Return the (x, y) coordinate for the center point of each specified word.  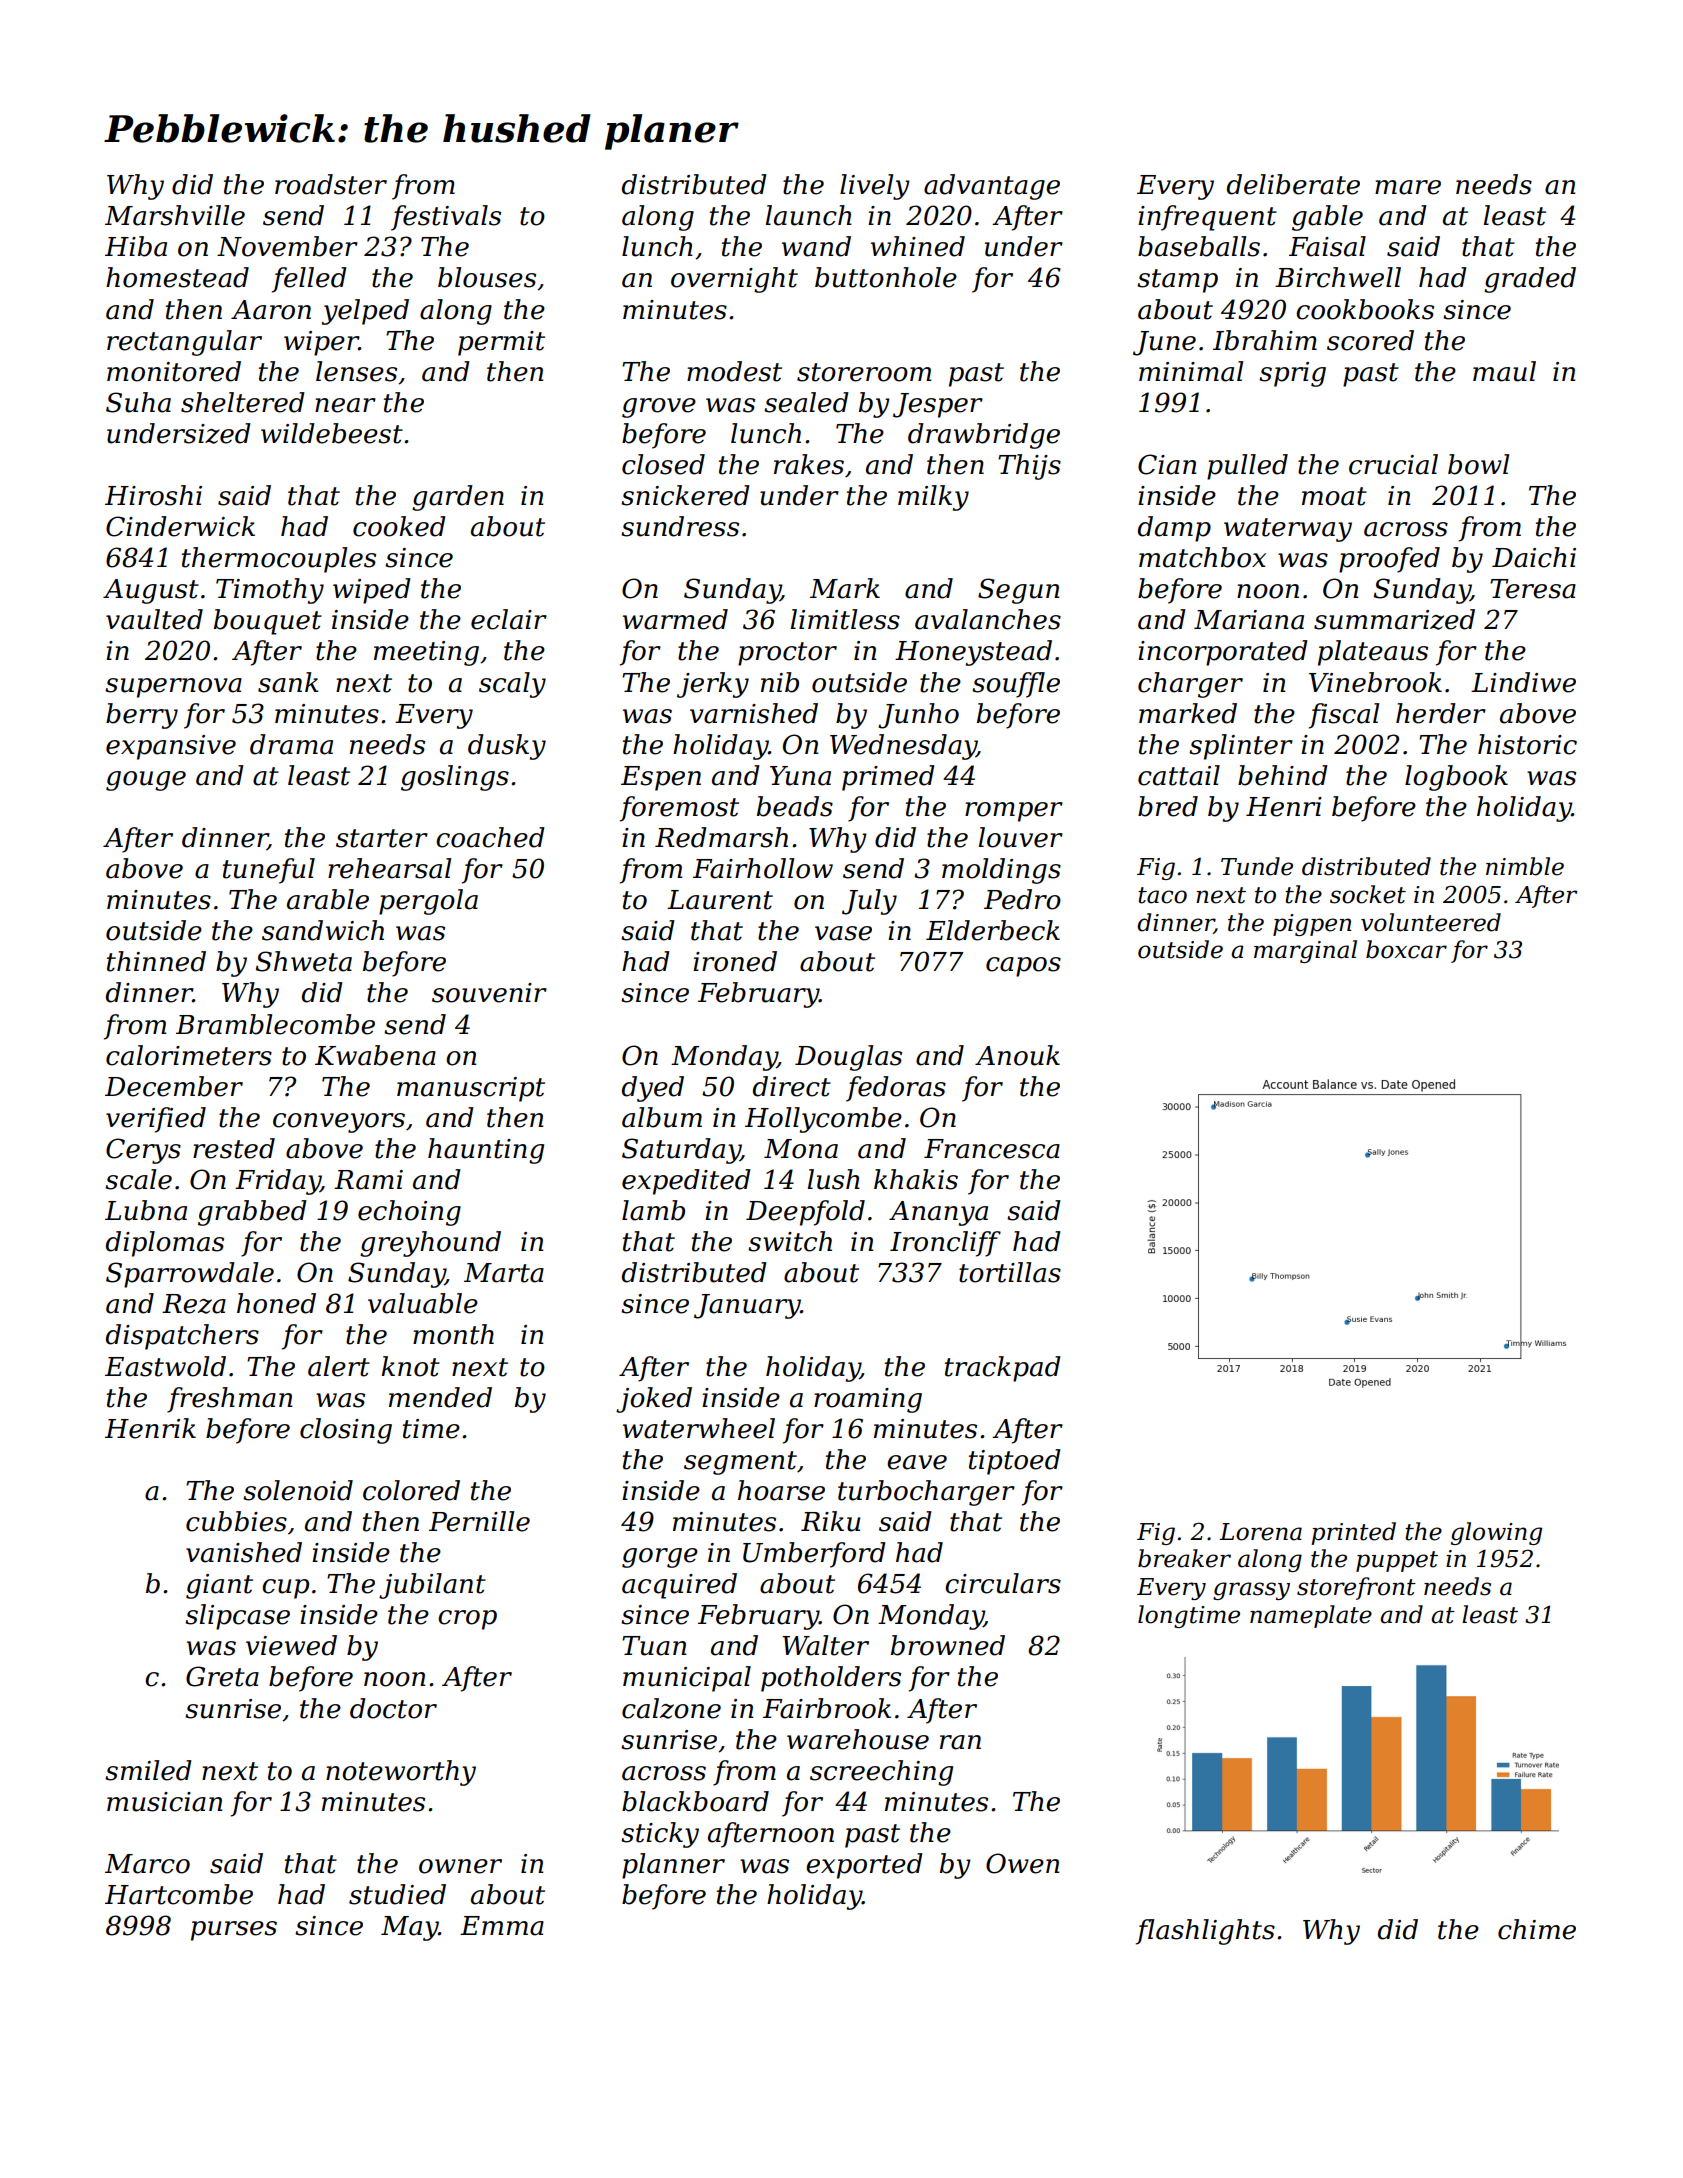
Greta (222, 1676)
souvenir (489, 993)
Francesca (992, 1149)
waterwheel (699, 1428)
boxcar (1406, 949)
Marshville (175, 215)
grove (659, 408)
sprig (1292, 374)
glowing (1496, 1533)
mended (440, 1397)
